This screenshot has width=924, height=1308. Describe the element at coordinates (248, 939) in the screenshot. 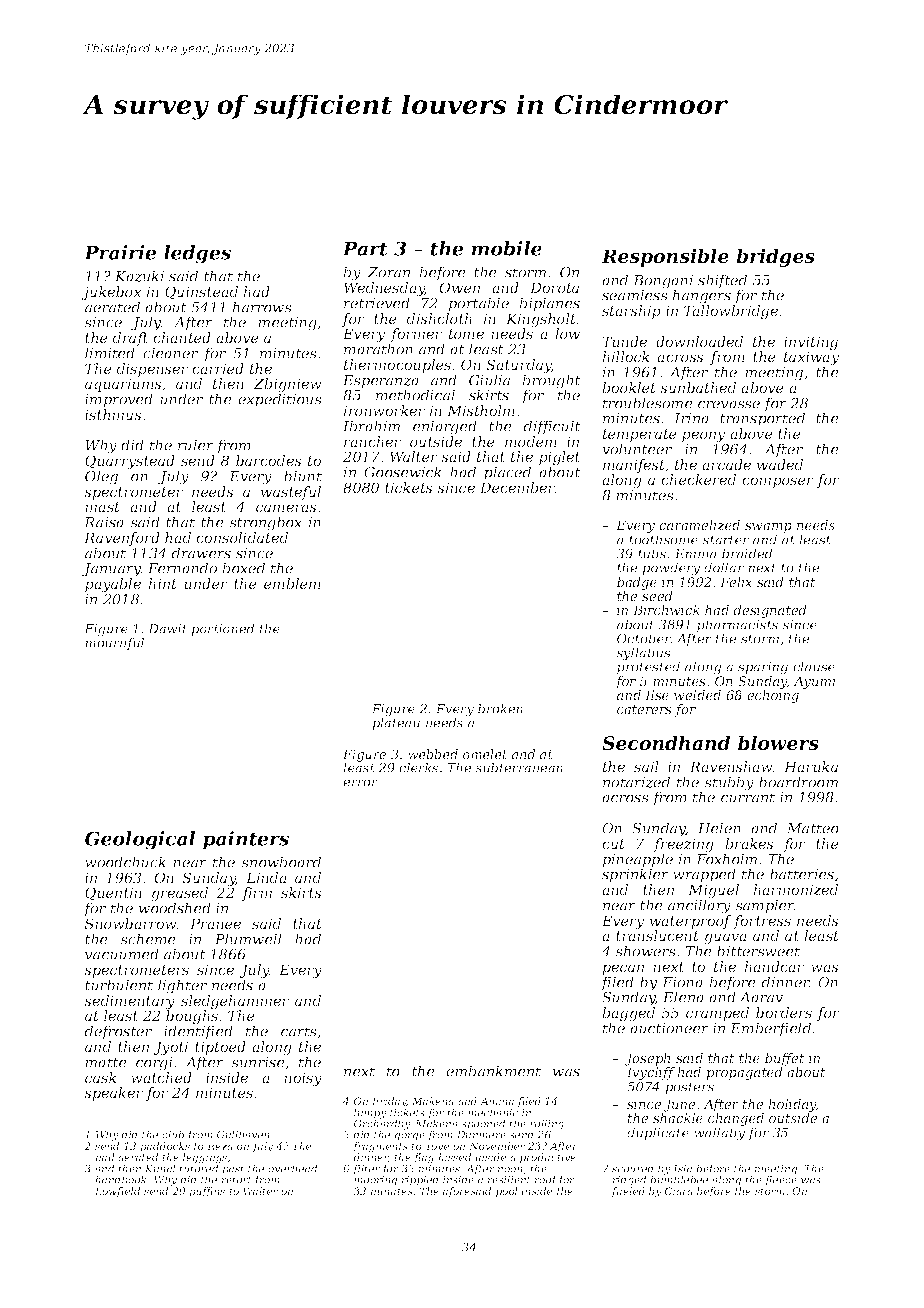

I see `Plumwell` at that location.
